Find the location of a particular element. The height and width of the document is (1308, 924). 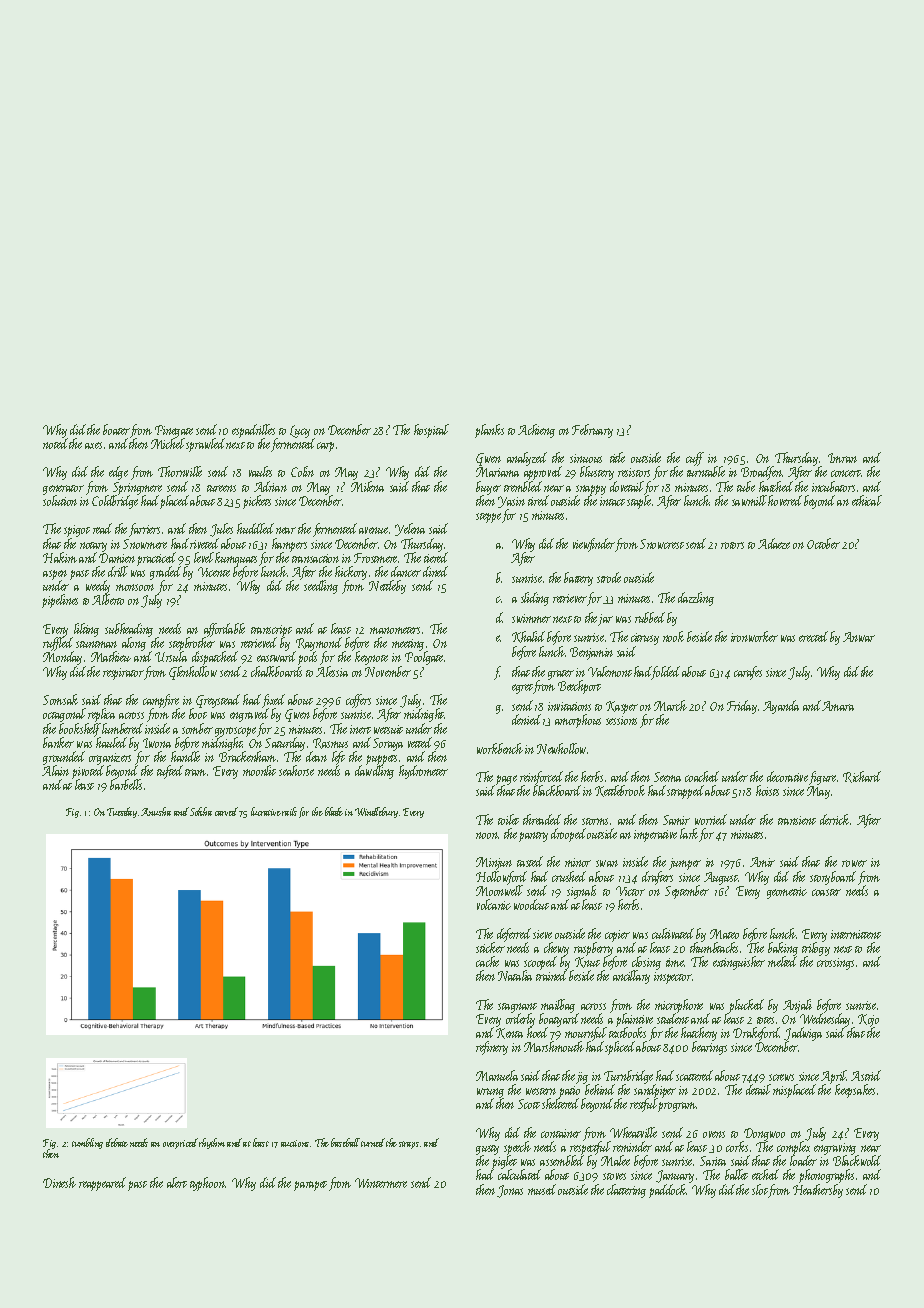

invitations is located at coordinates (569, 706).
